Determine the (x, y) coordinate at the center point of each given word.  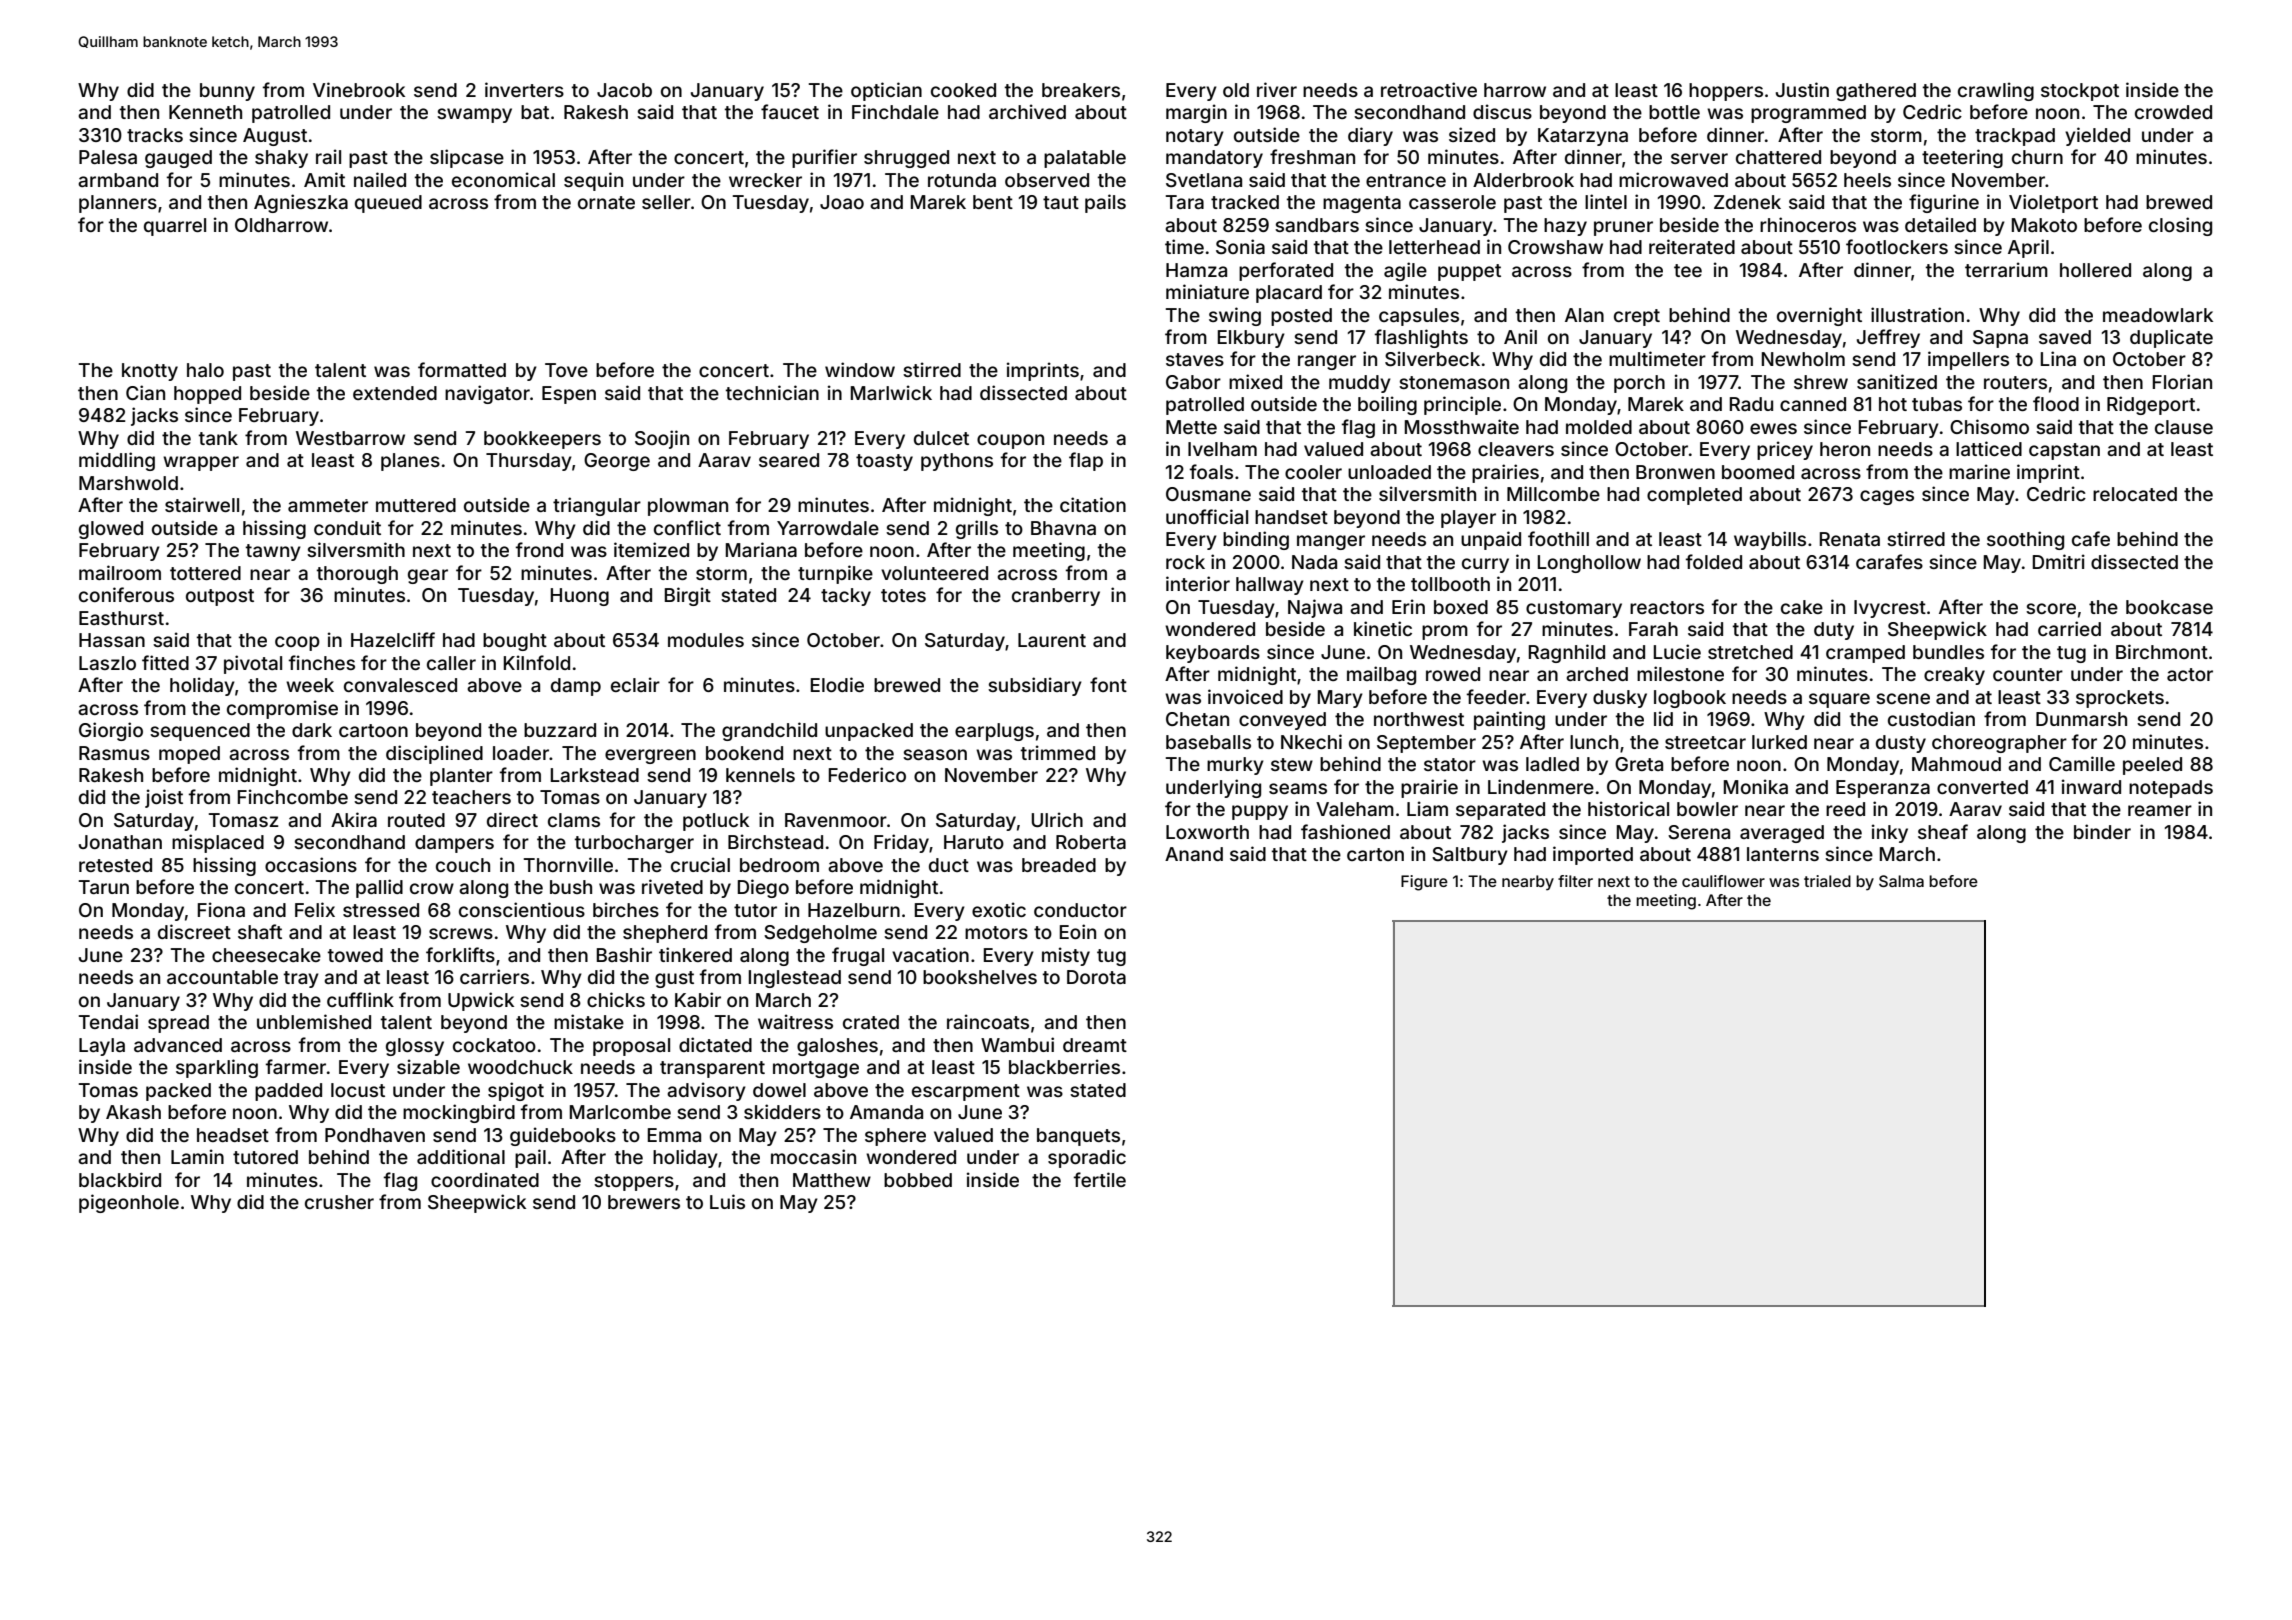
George (617, 462)
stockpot (2080, 92)
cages (1887, 497)
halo (205, 370)
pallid (379, 888)
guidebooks (563, 1136)
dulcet (941, 438)
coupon (1010, 441)
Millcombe (1553, 493)
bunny (227, 92)
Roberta (1091, 842)
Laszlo (107, 663)
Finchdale (895, 111)
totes (903, 595)
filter (1575, 881)
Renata (1850, 539)
